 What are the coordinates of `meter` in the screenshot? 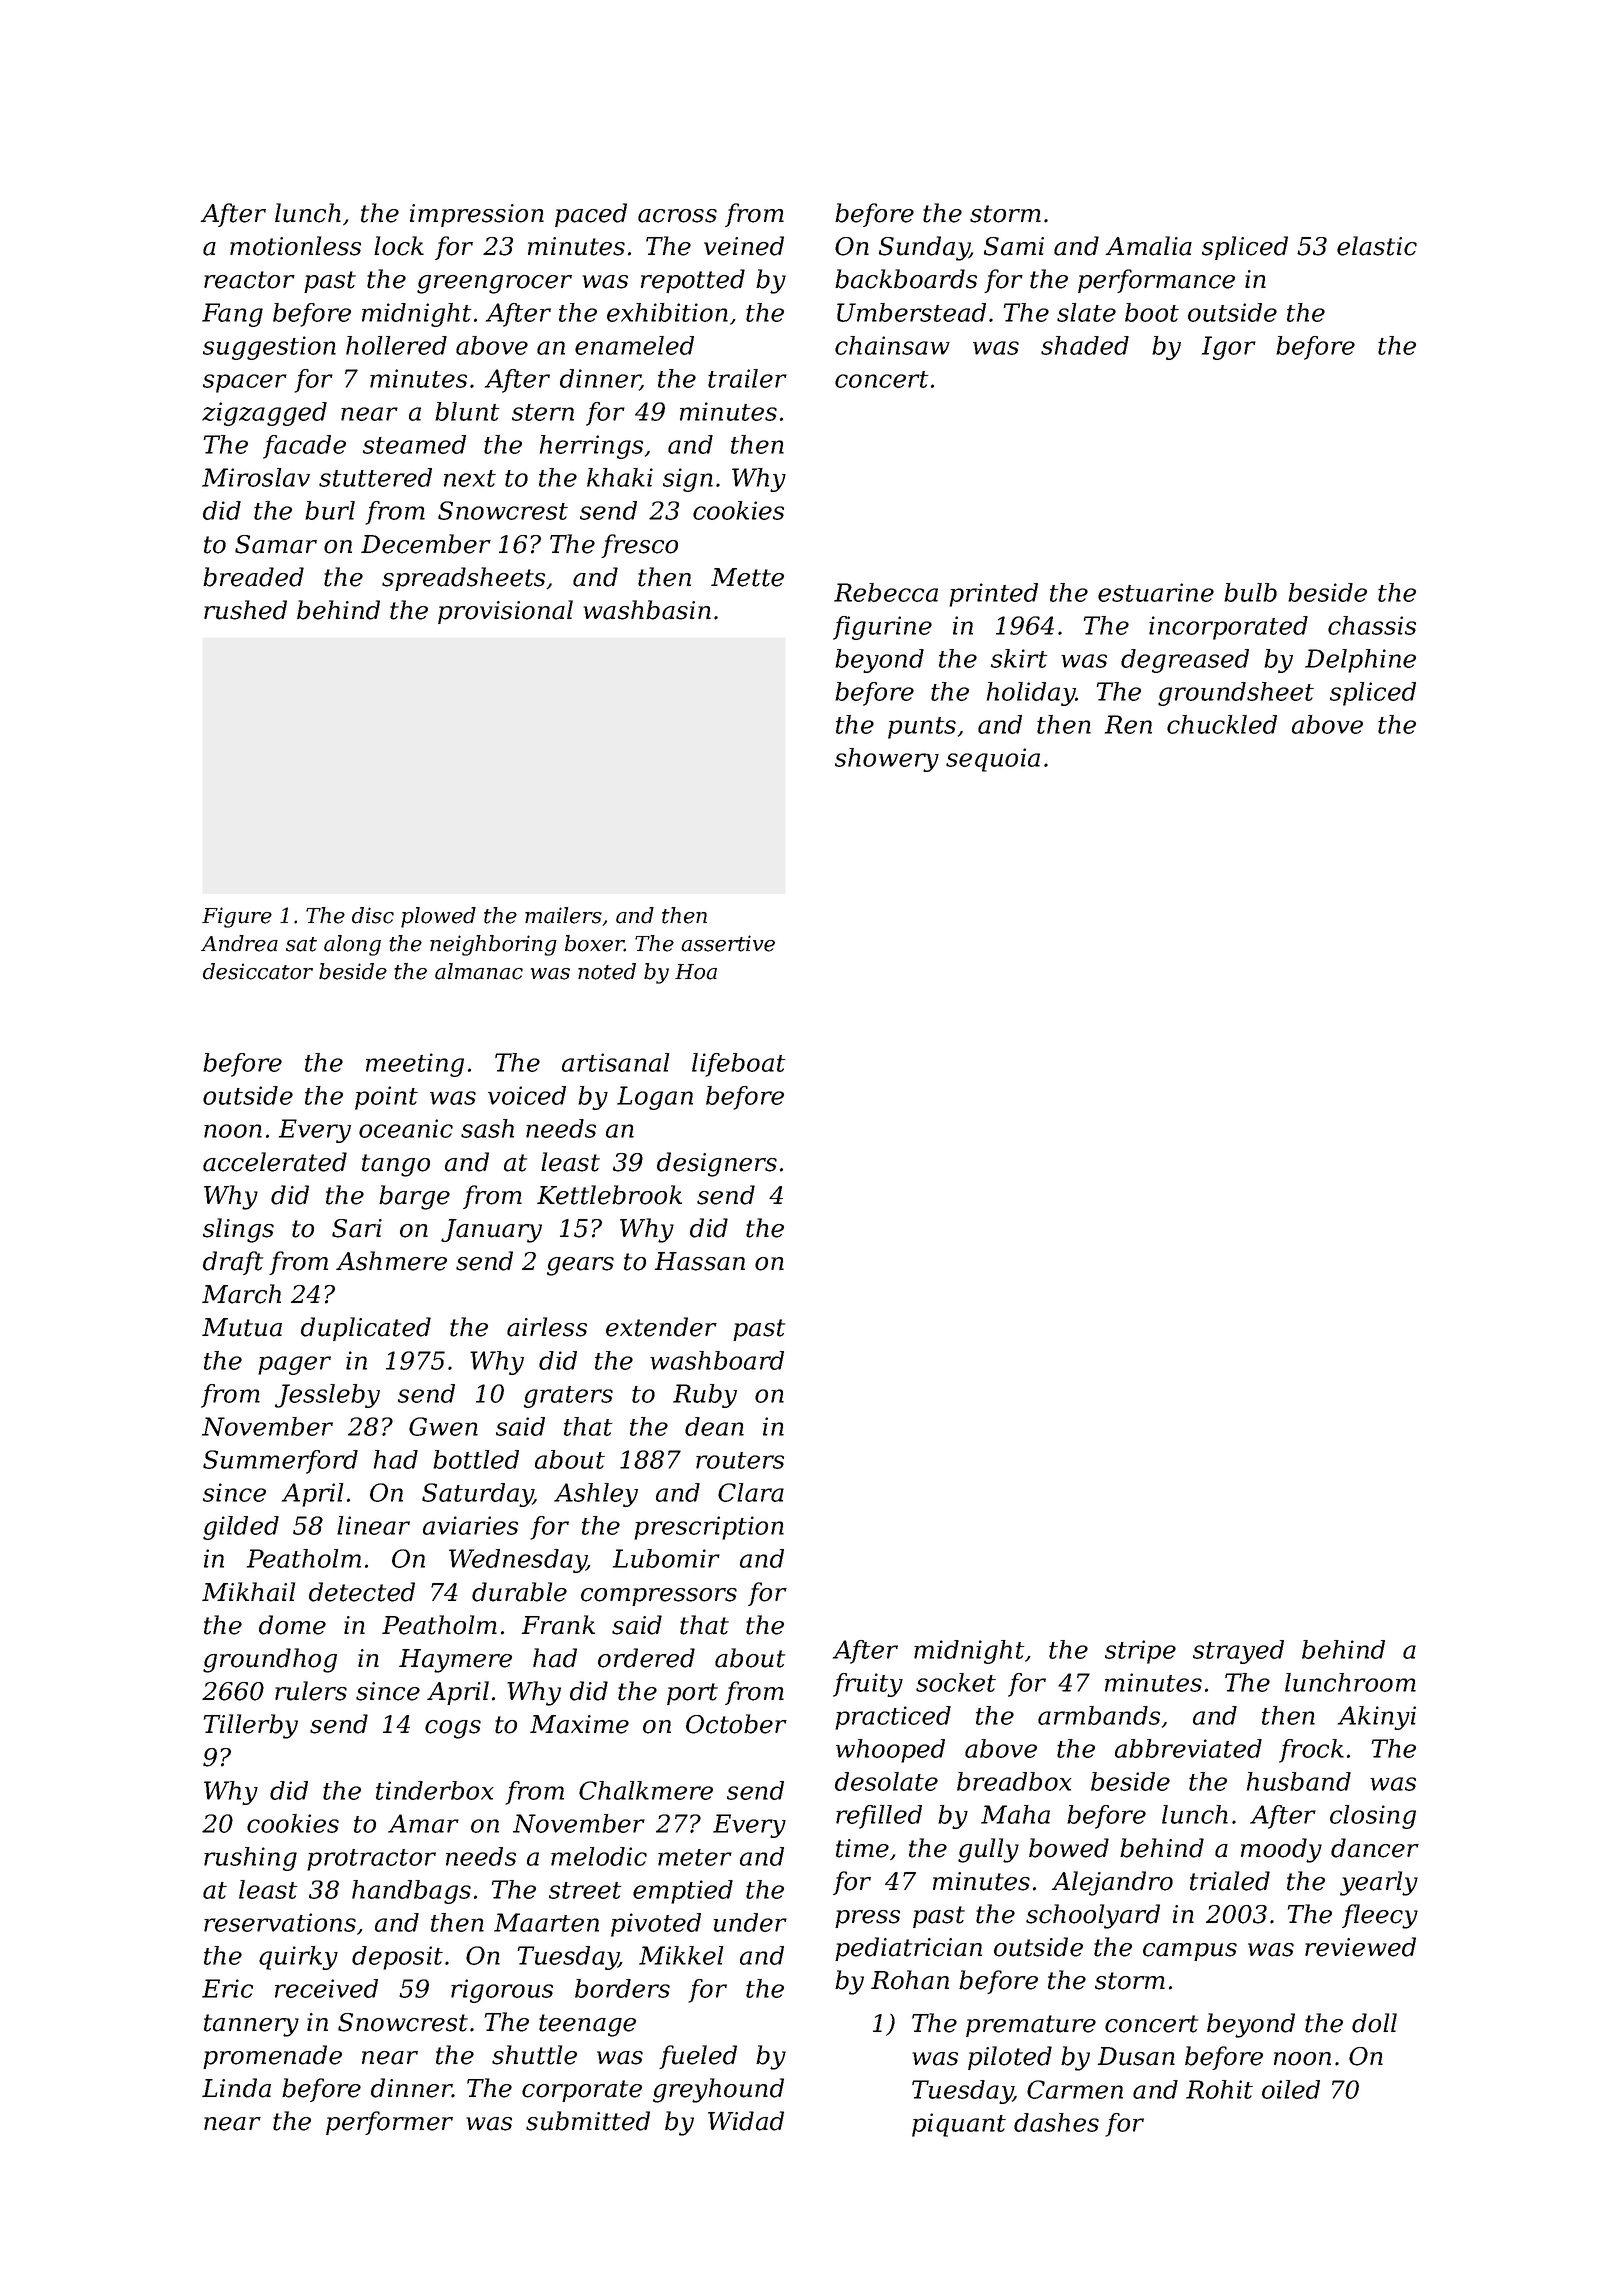 It's located at (695, 1857).
